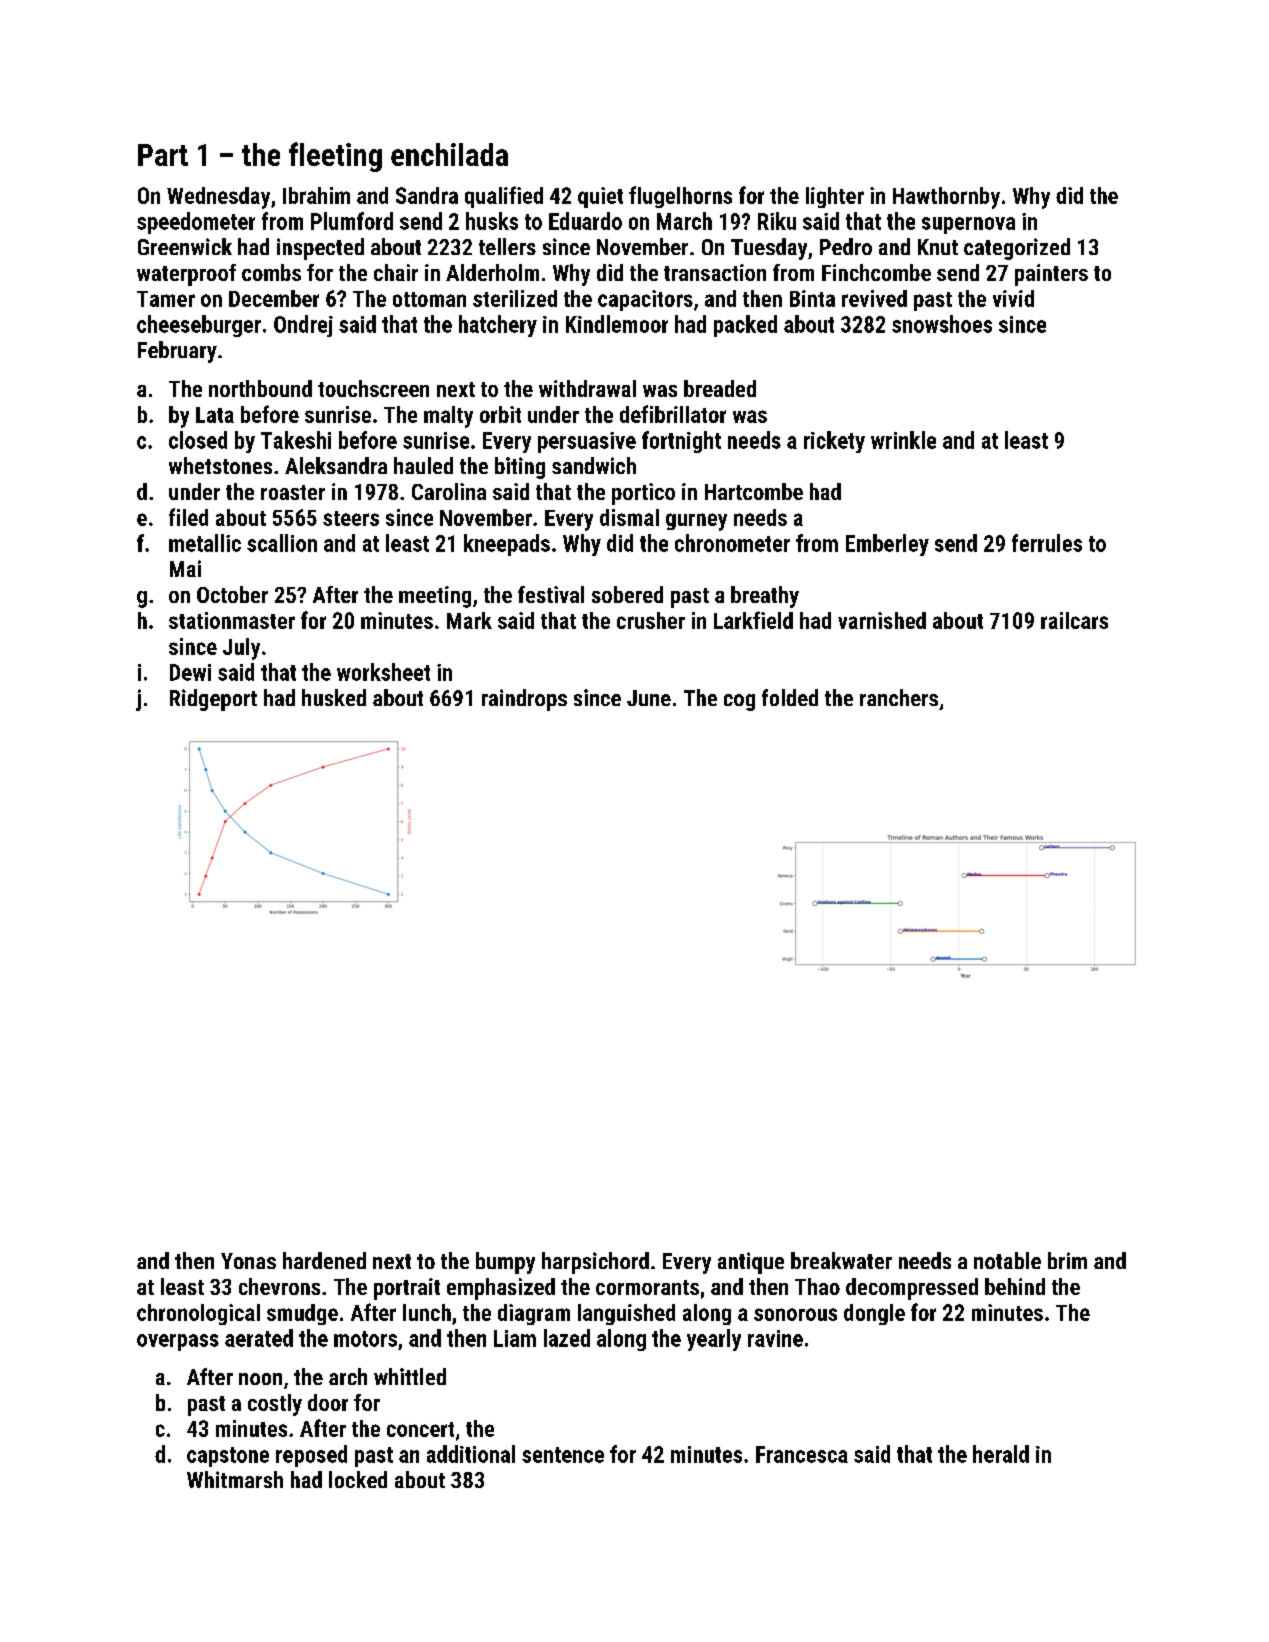 This image has height=1642, width=1269. What do you see at coordinates (303, 326) in the image?
I see `Ondrej` at bounding box center [303, 326].
